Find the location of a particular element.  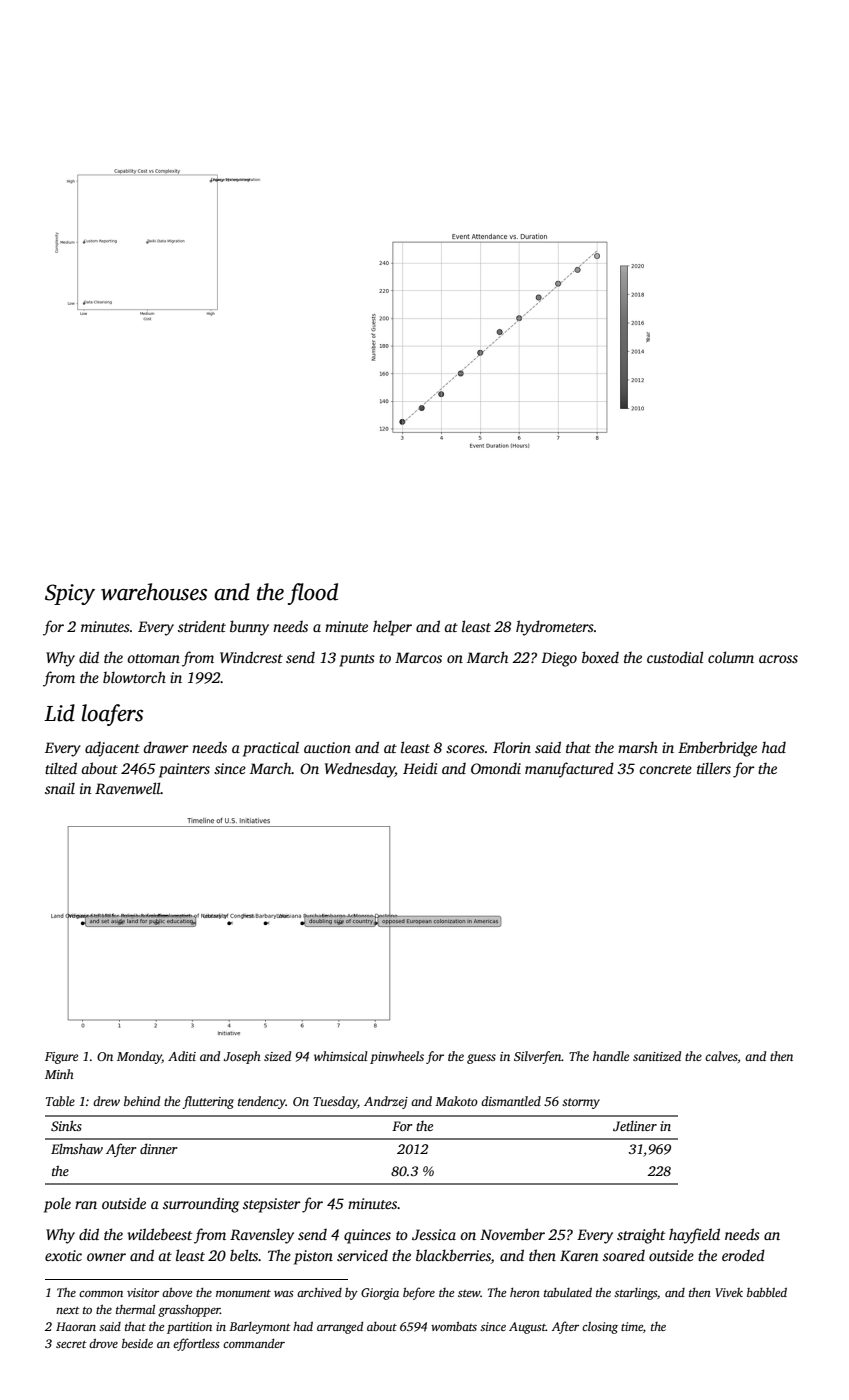

flood is located at coordinates (313, 594).
